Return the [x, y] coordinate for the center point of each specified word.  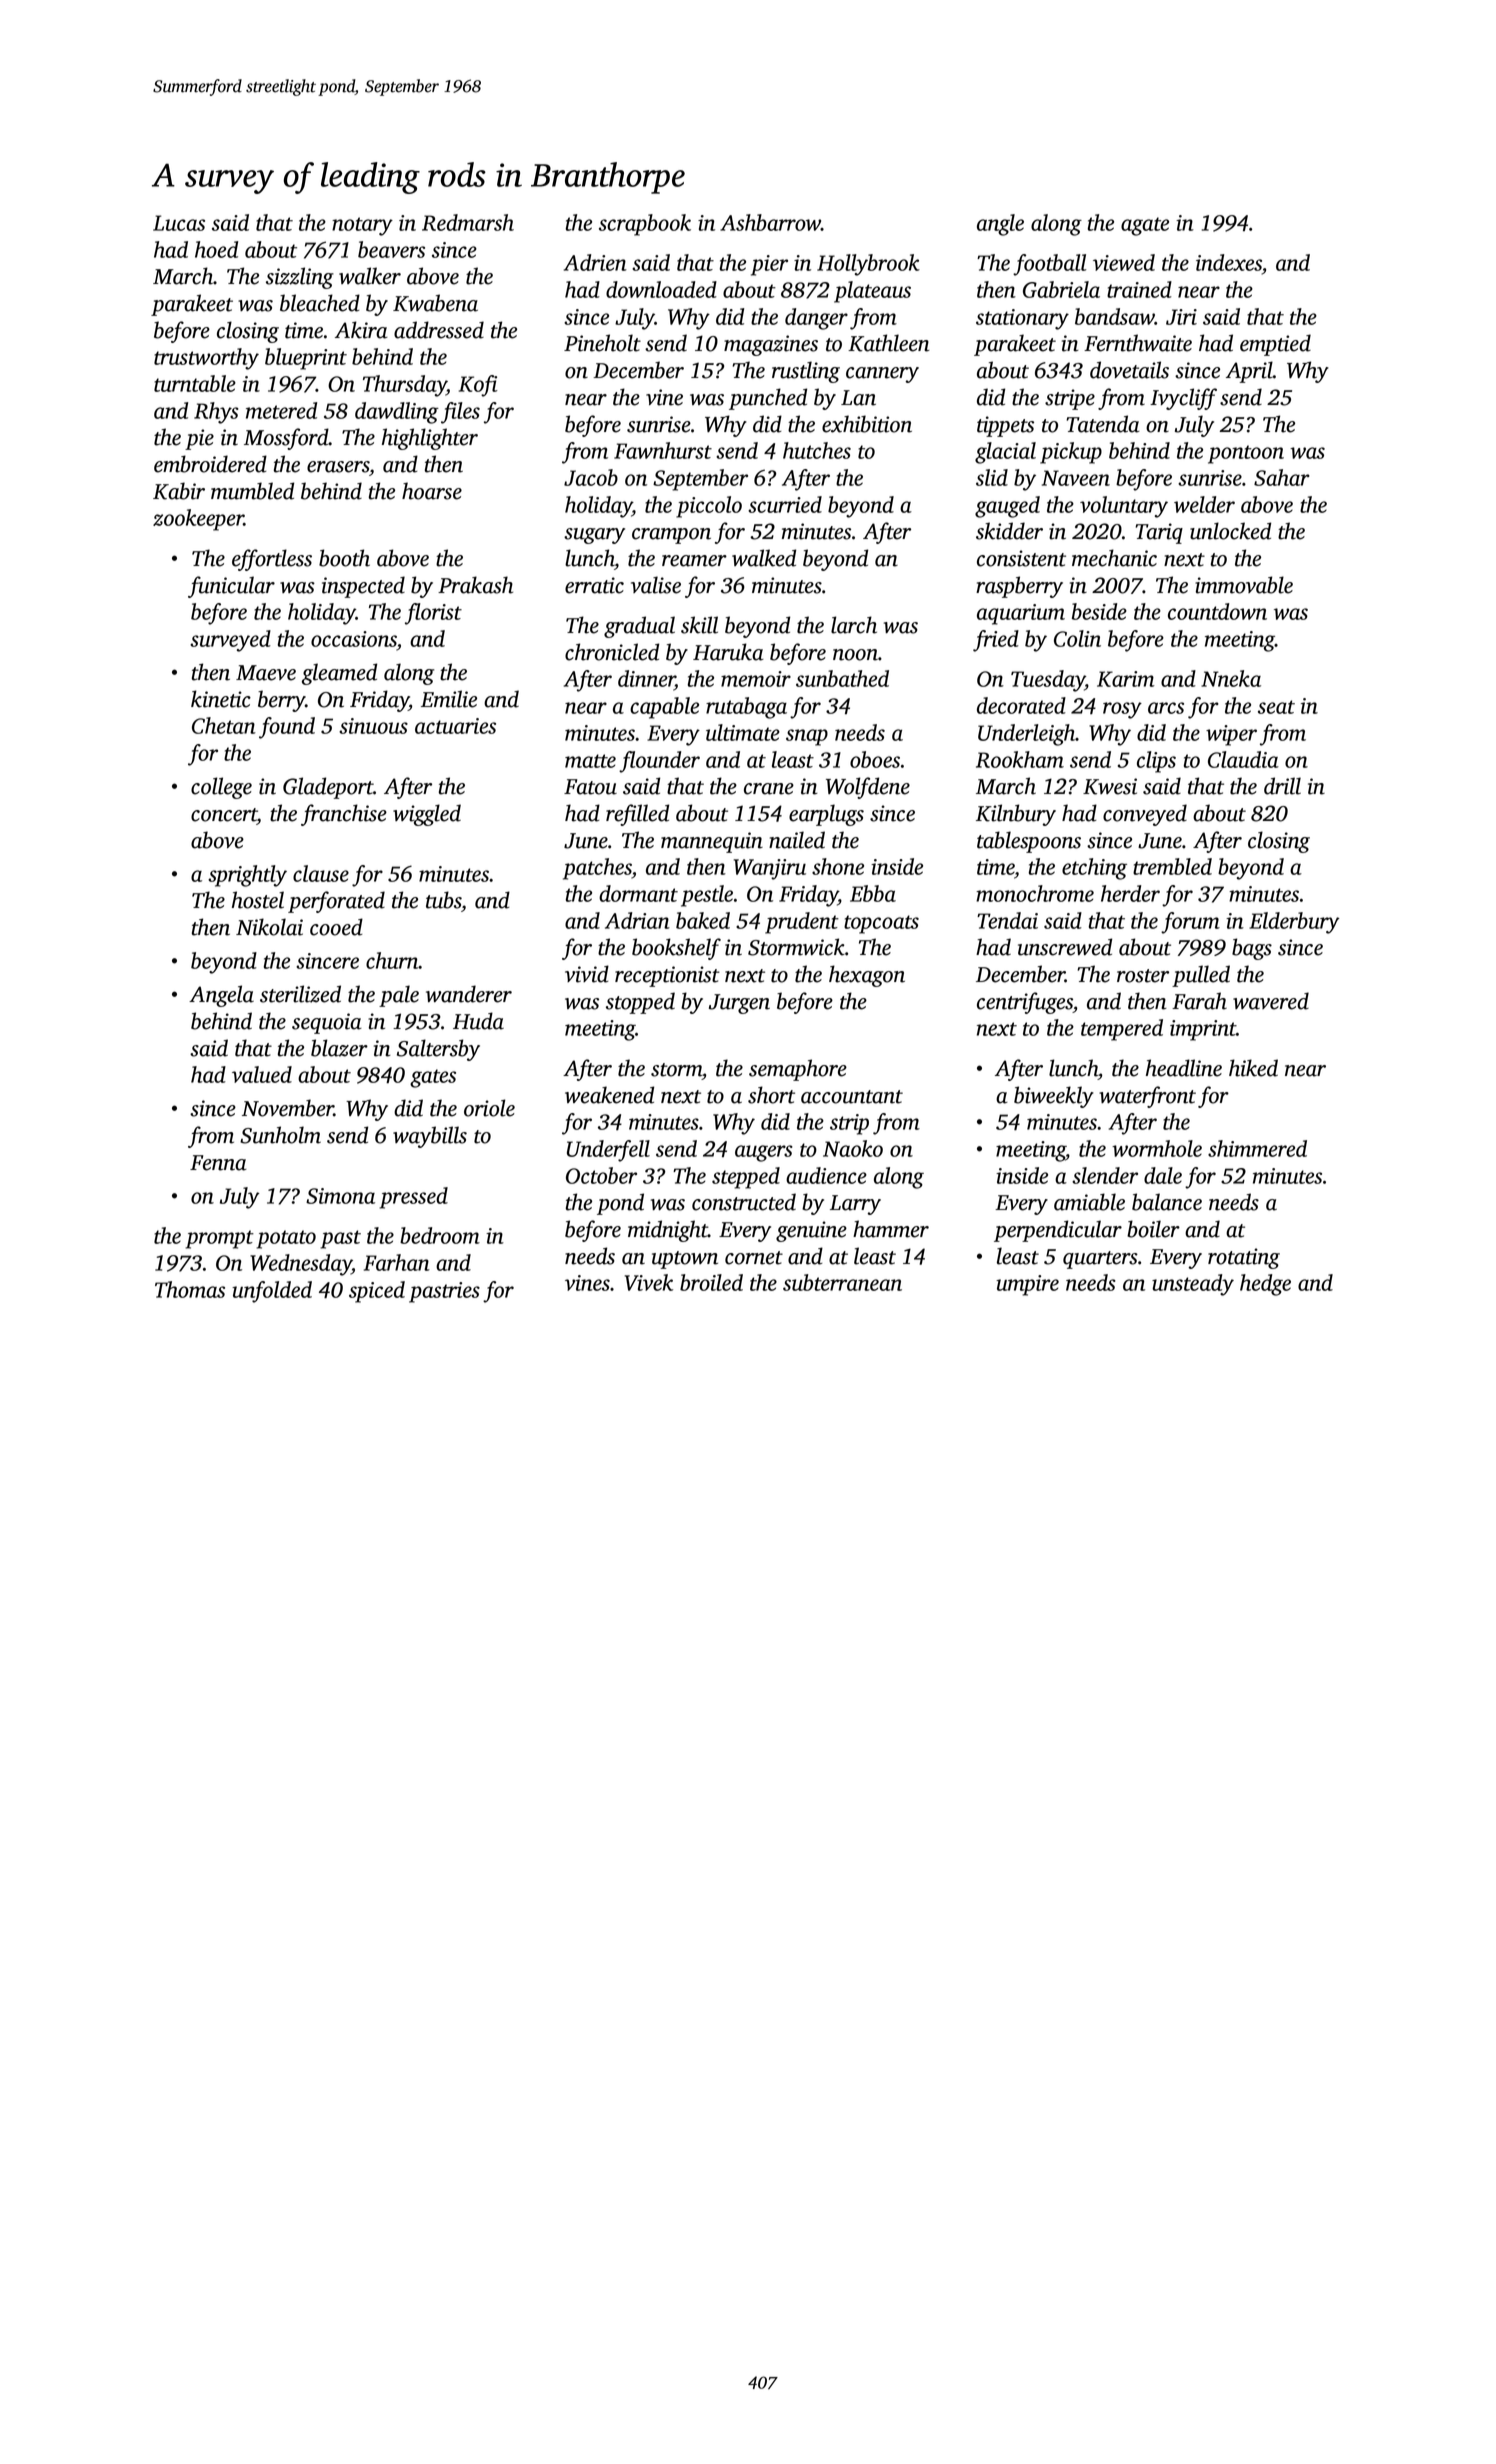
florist [433, 614]
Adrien [595, 262]
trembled [1172, 866]
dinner [646, 678]
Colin [1077, 638]
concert [224, 815]
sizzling [300, 278]
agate [1145, 226]
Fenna [218, 1163]
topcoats [881, 924]
